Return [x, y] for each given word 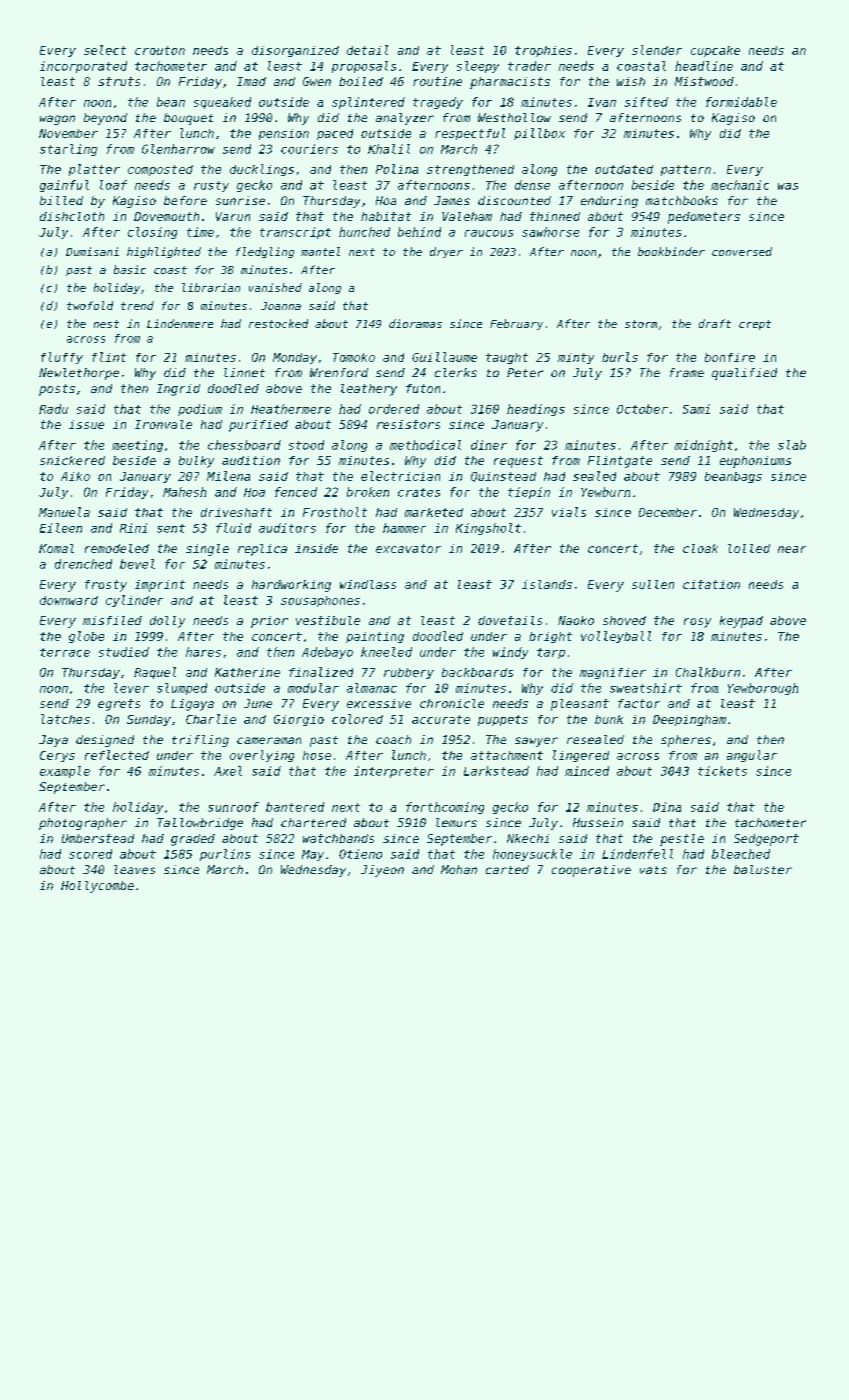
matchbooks [682, 200]
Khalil [389, 149]
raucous [489, 233]
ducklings [262, 170]
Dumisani [92, 251]
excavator [408, 548]
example [65, 772]
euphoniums [755, 462]
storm [641, 324]
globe [86, 637]
